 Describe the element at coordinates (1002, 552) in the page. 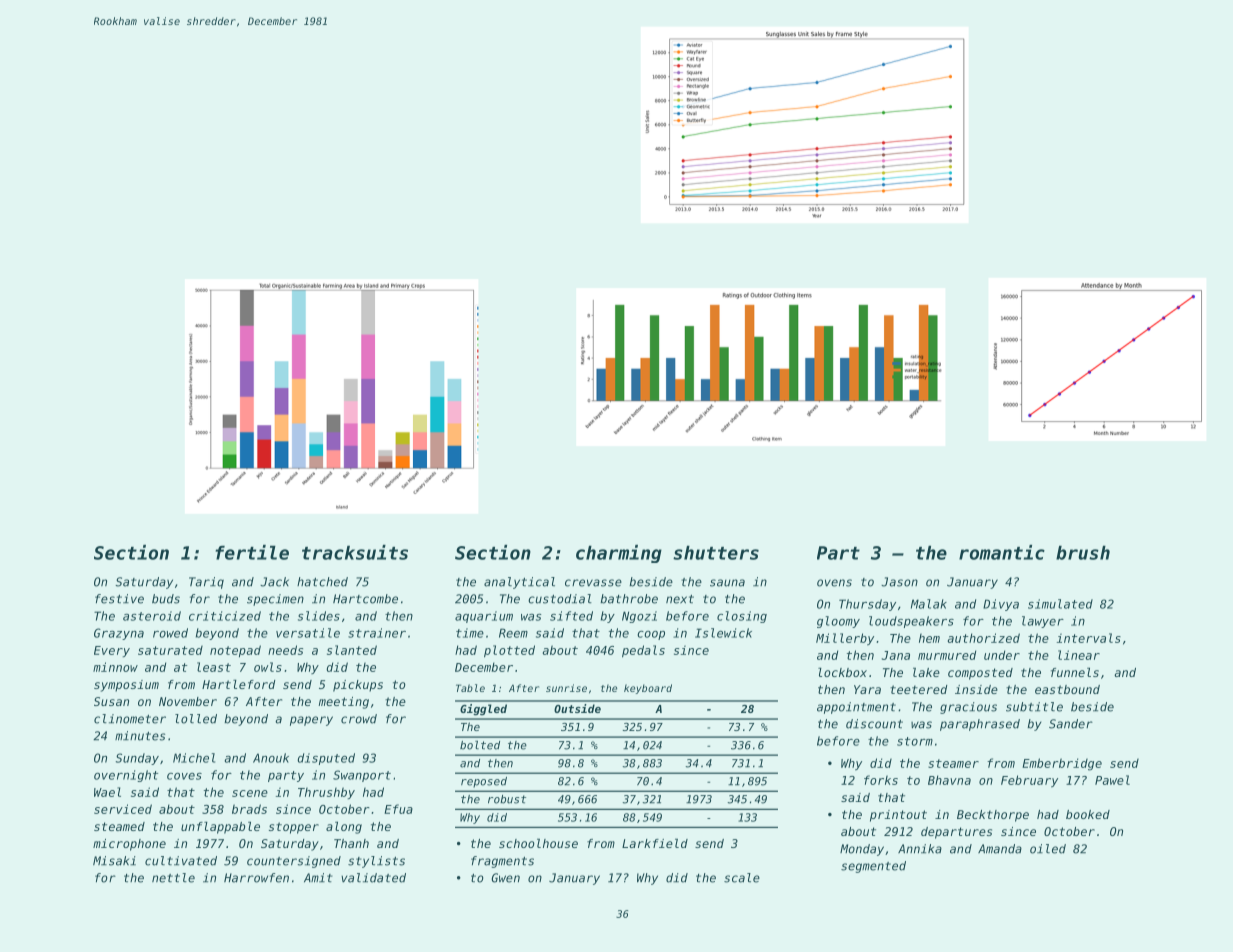

I see `romantic` at that location.
